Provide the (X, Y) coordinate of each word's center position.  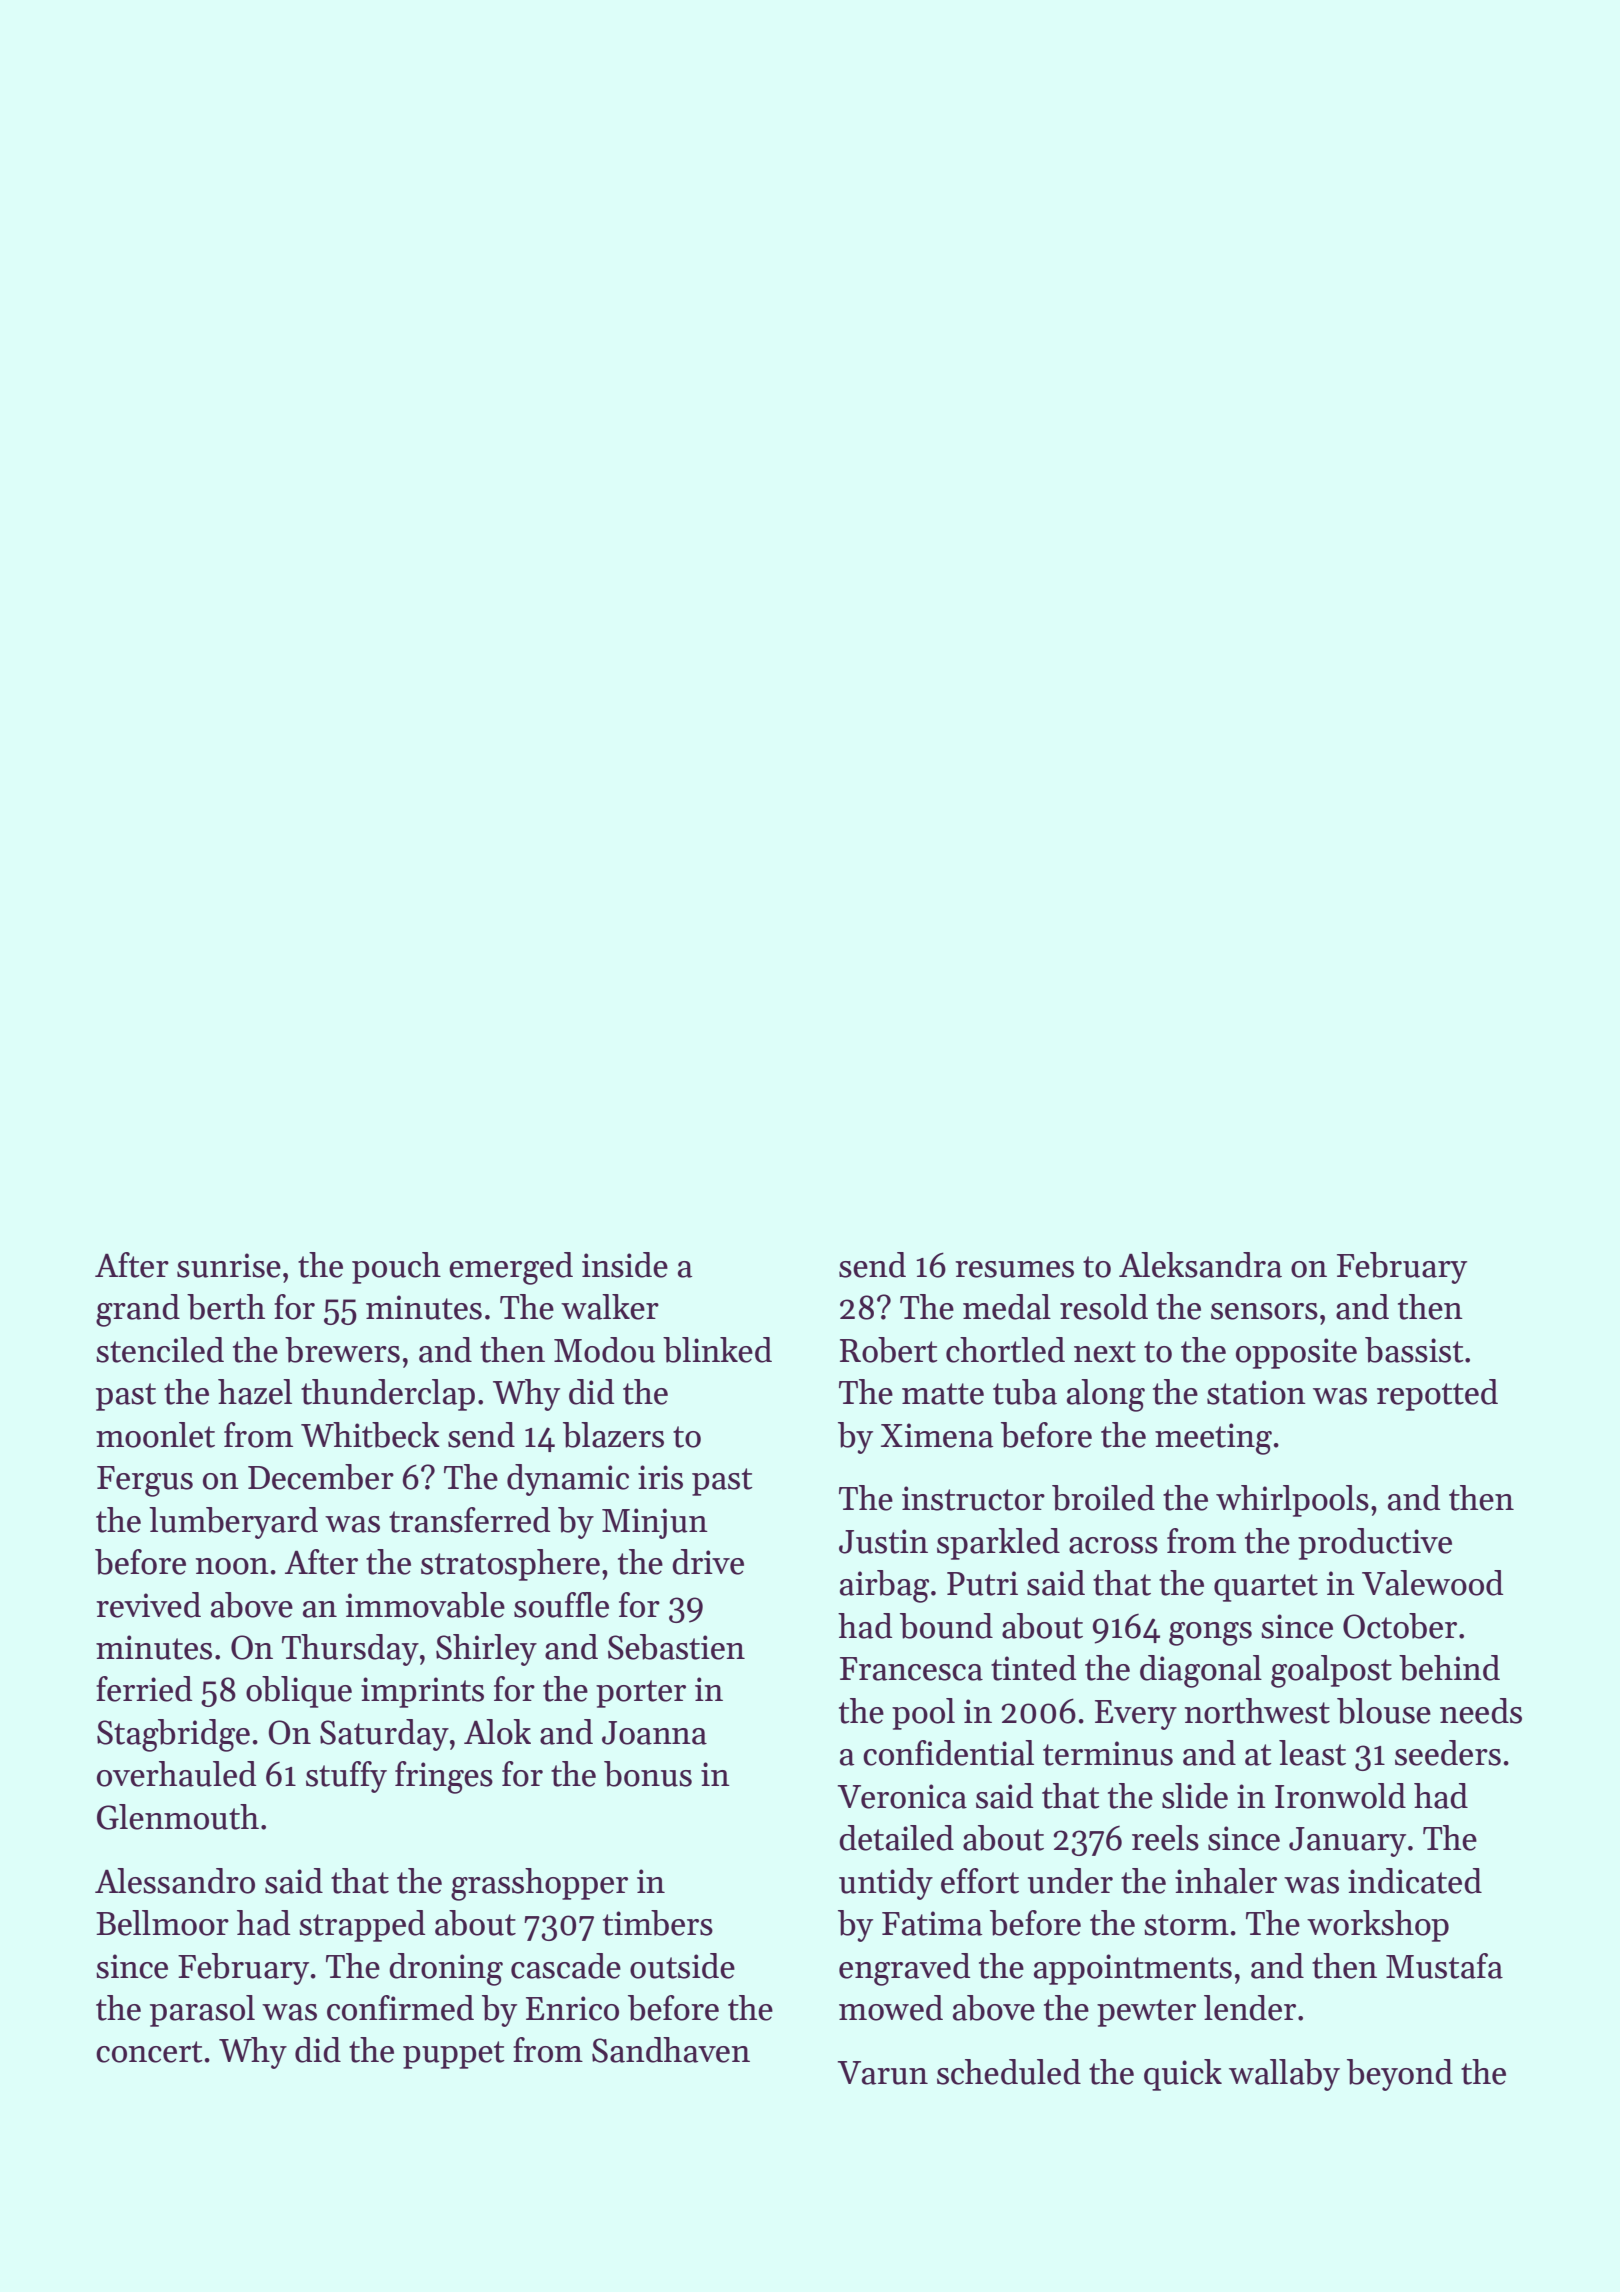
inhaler (1226, 1881)
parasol (202, 2011)
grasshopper (539, 1884)
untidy (886, 1884)
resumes (1014, 1269)
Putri (982, 1583)
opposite (1296, 1353)
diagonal (1201, 1671)
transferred (469, 1520)
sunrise (229, 1265)
